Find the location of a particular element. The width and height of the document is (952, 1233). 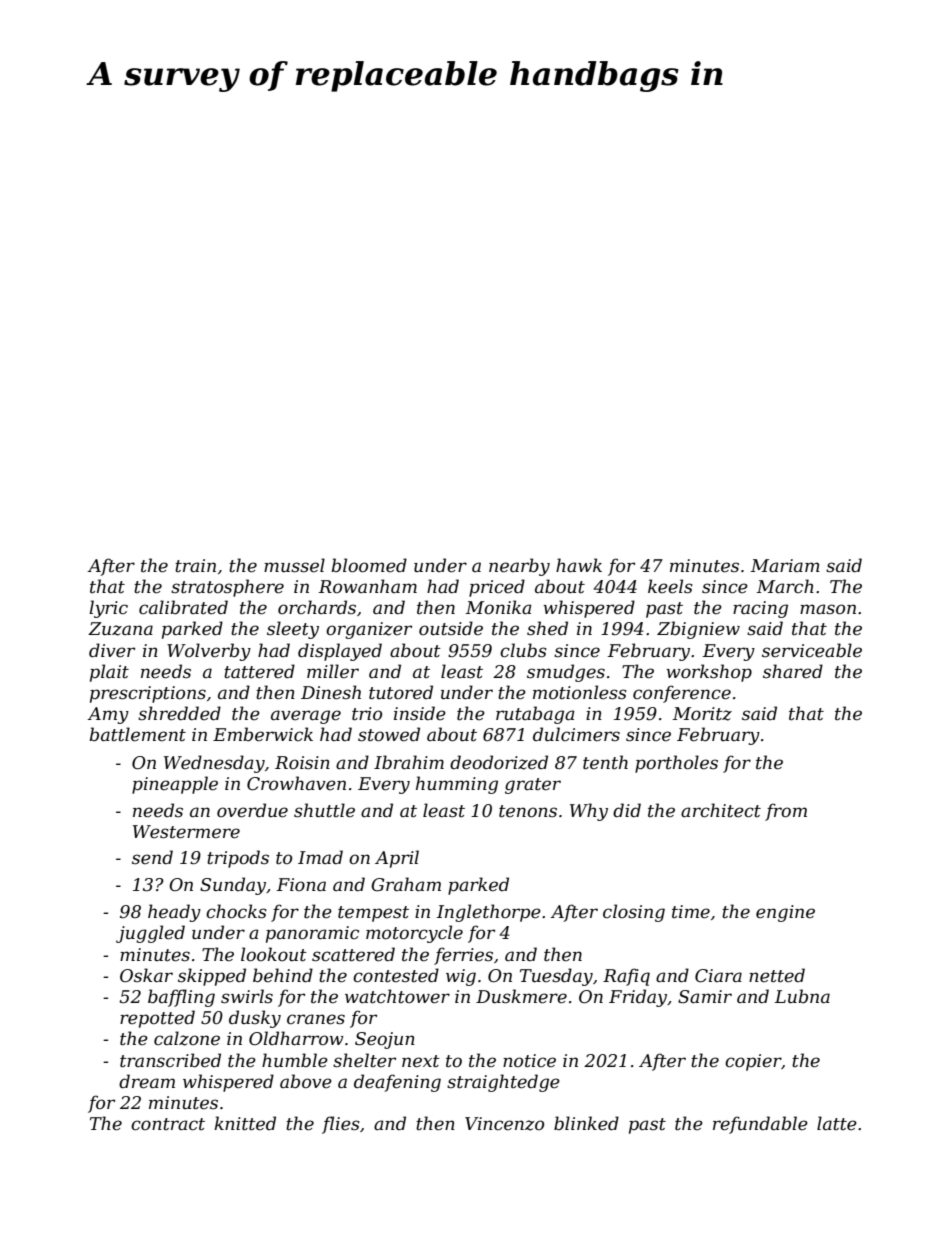

latte is located at coordinates (837, 1123).
